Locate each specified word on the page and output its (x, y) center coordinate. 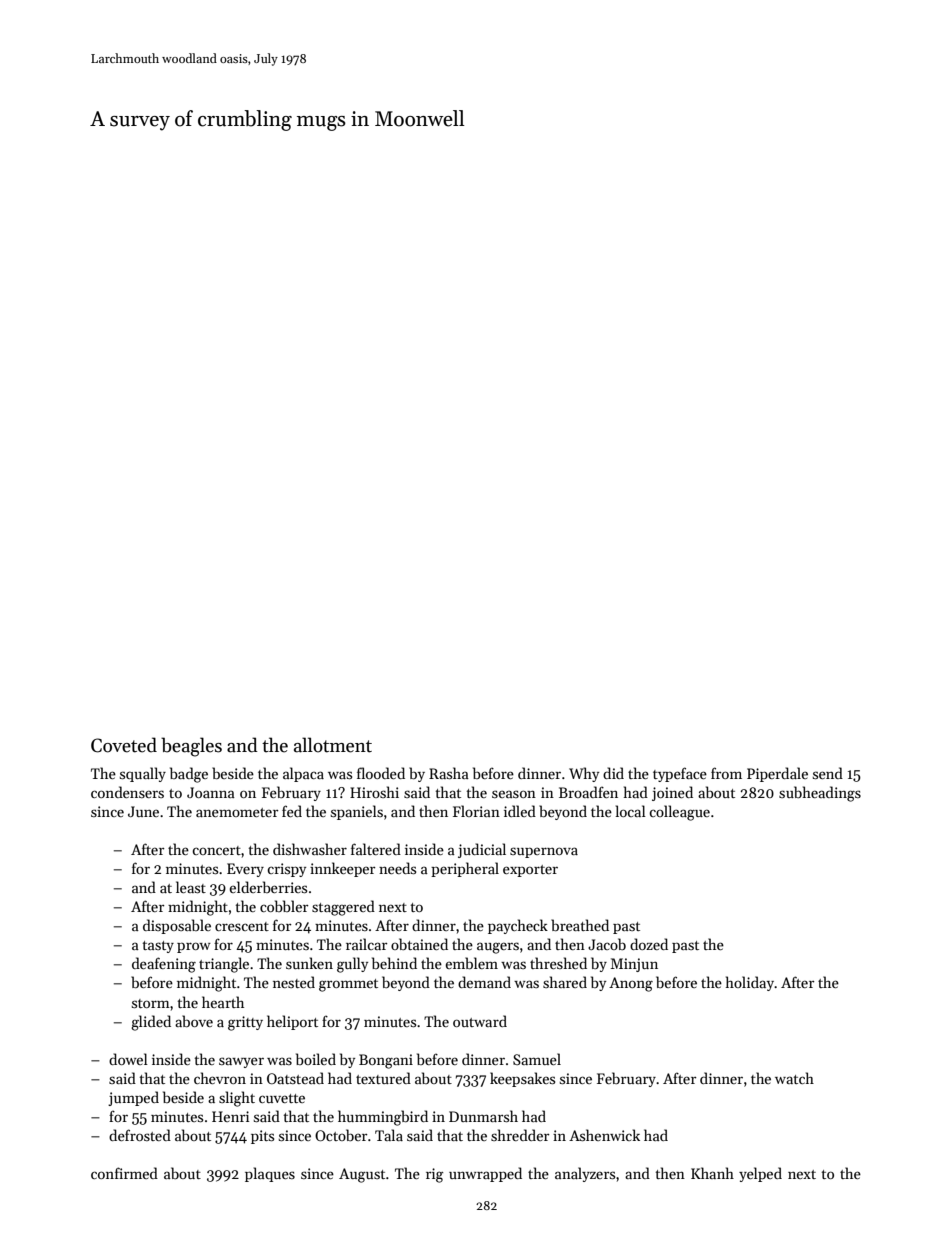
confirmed (124, 1173)
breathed (580, 925)
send (828, 773)
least (191, 887)
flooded (381, 773)
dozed (649, 944)
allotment (333, 745)
